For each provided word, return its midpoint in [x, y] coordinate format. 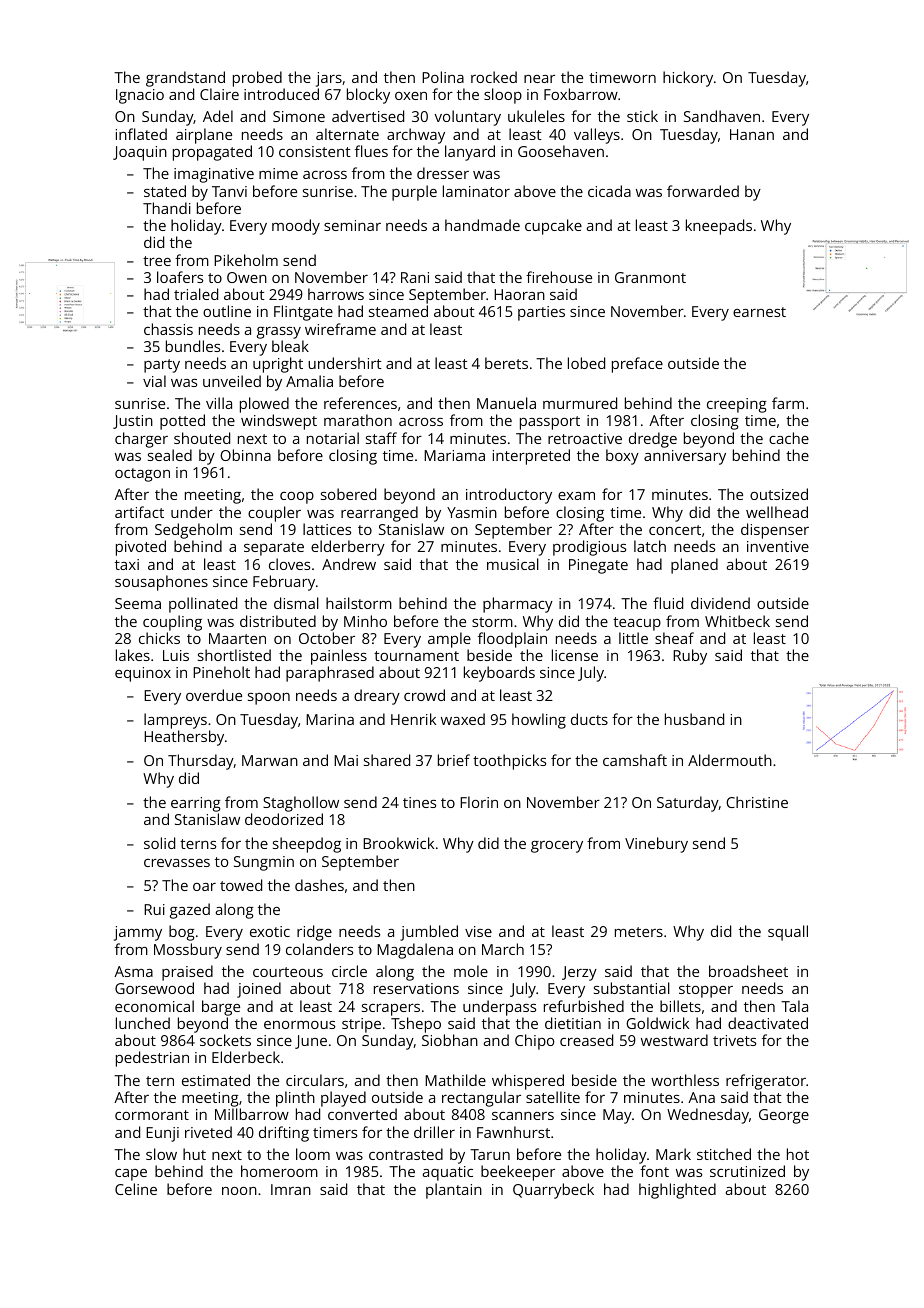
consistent [315, 151]
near [539, 79]
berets [506, 363]
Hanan [752, 134]
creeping [737, 405]
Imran [291, 1189]
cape [131, 1175]
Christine [757, 802]
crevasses [177, 863]
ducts [589, 719]
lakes [133, 655]
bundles [193, 346]
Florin [479, 802]
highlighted [677, 1191]
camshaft [635, 760]
